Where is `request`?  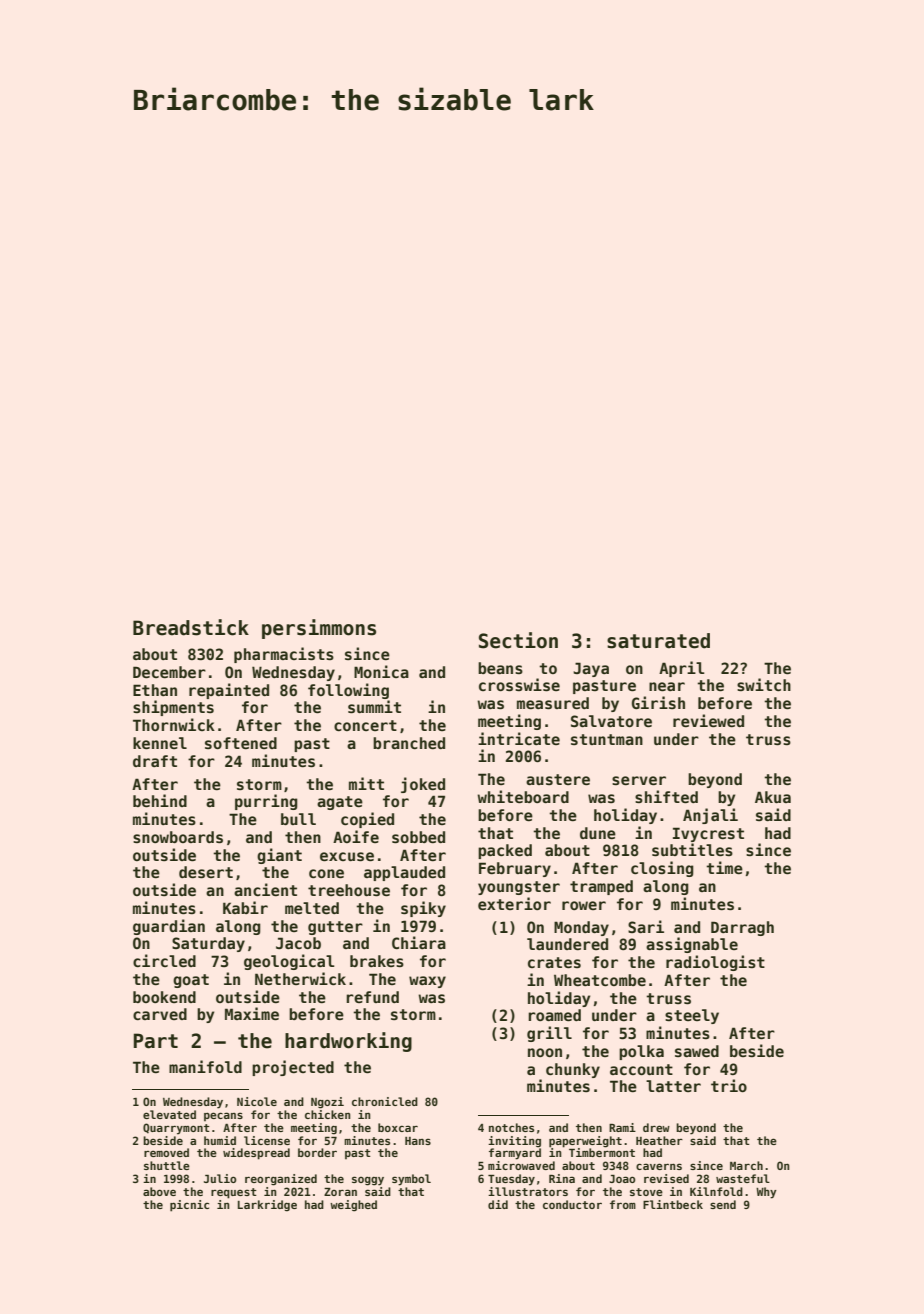
request is located at coordinates (234, 1193).
